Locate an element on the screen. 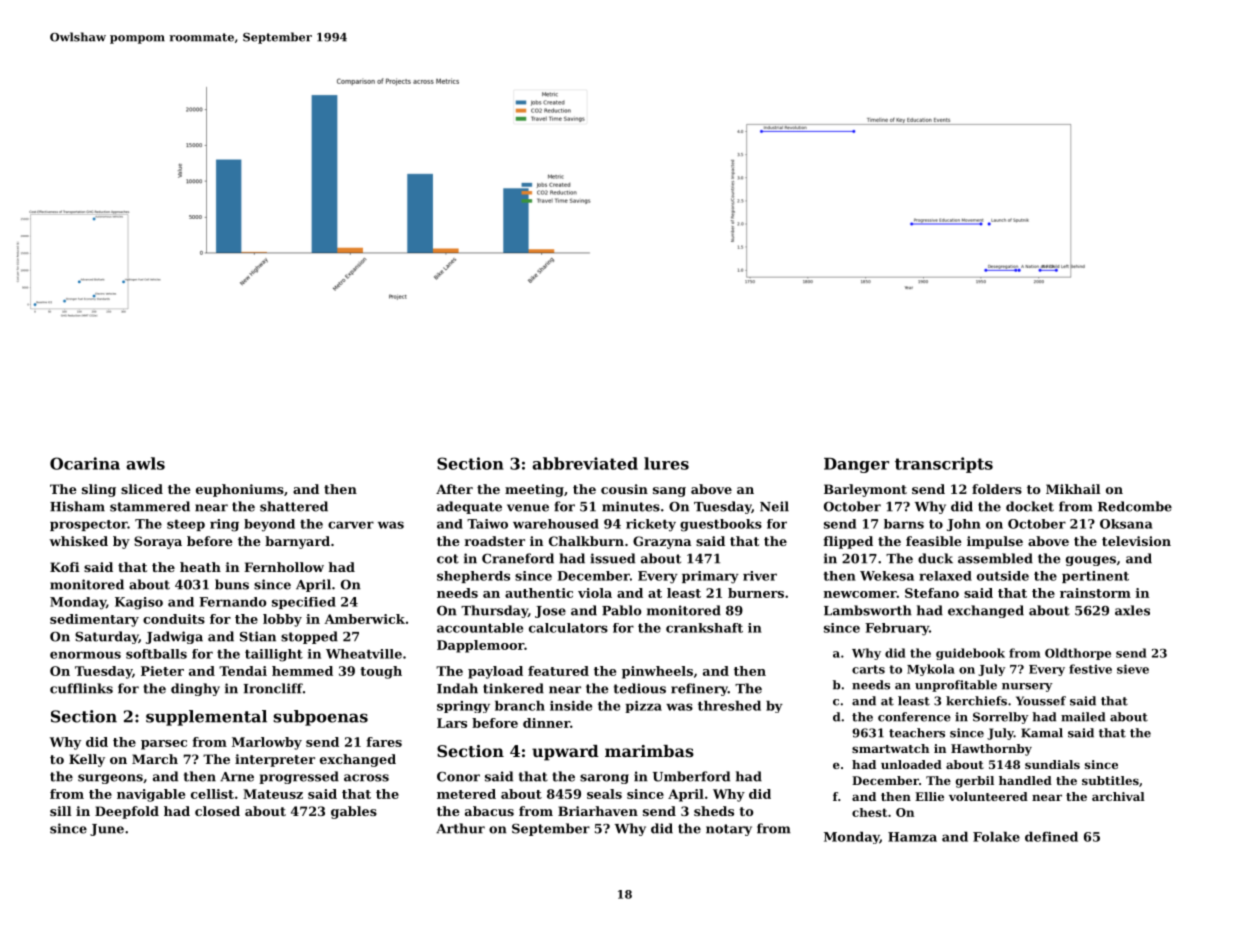 This screenshot has width=1233, height=952. Deepfold is located at coordinates (127, 812).
